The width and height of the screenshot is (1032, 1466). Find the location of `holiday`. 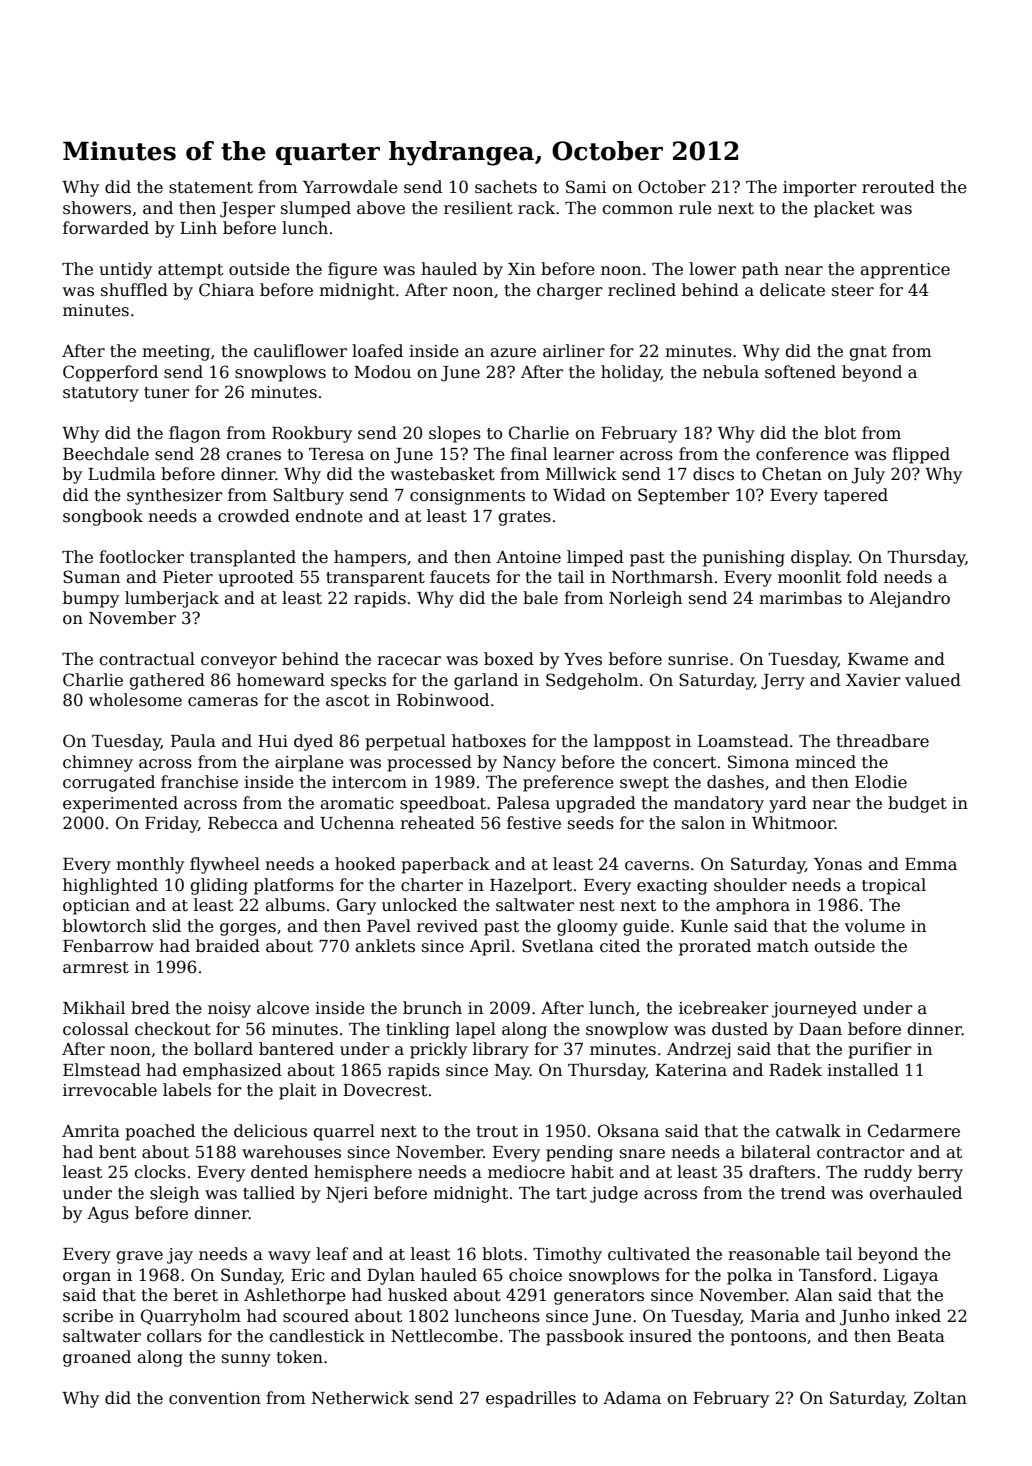

holiday is located at coordinates (631, 373).
